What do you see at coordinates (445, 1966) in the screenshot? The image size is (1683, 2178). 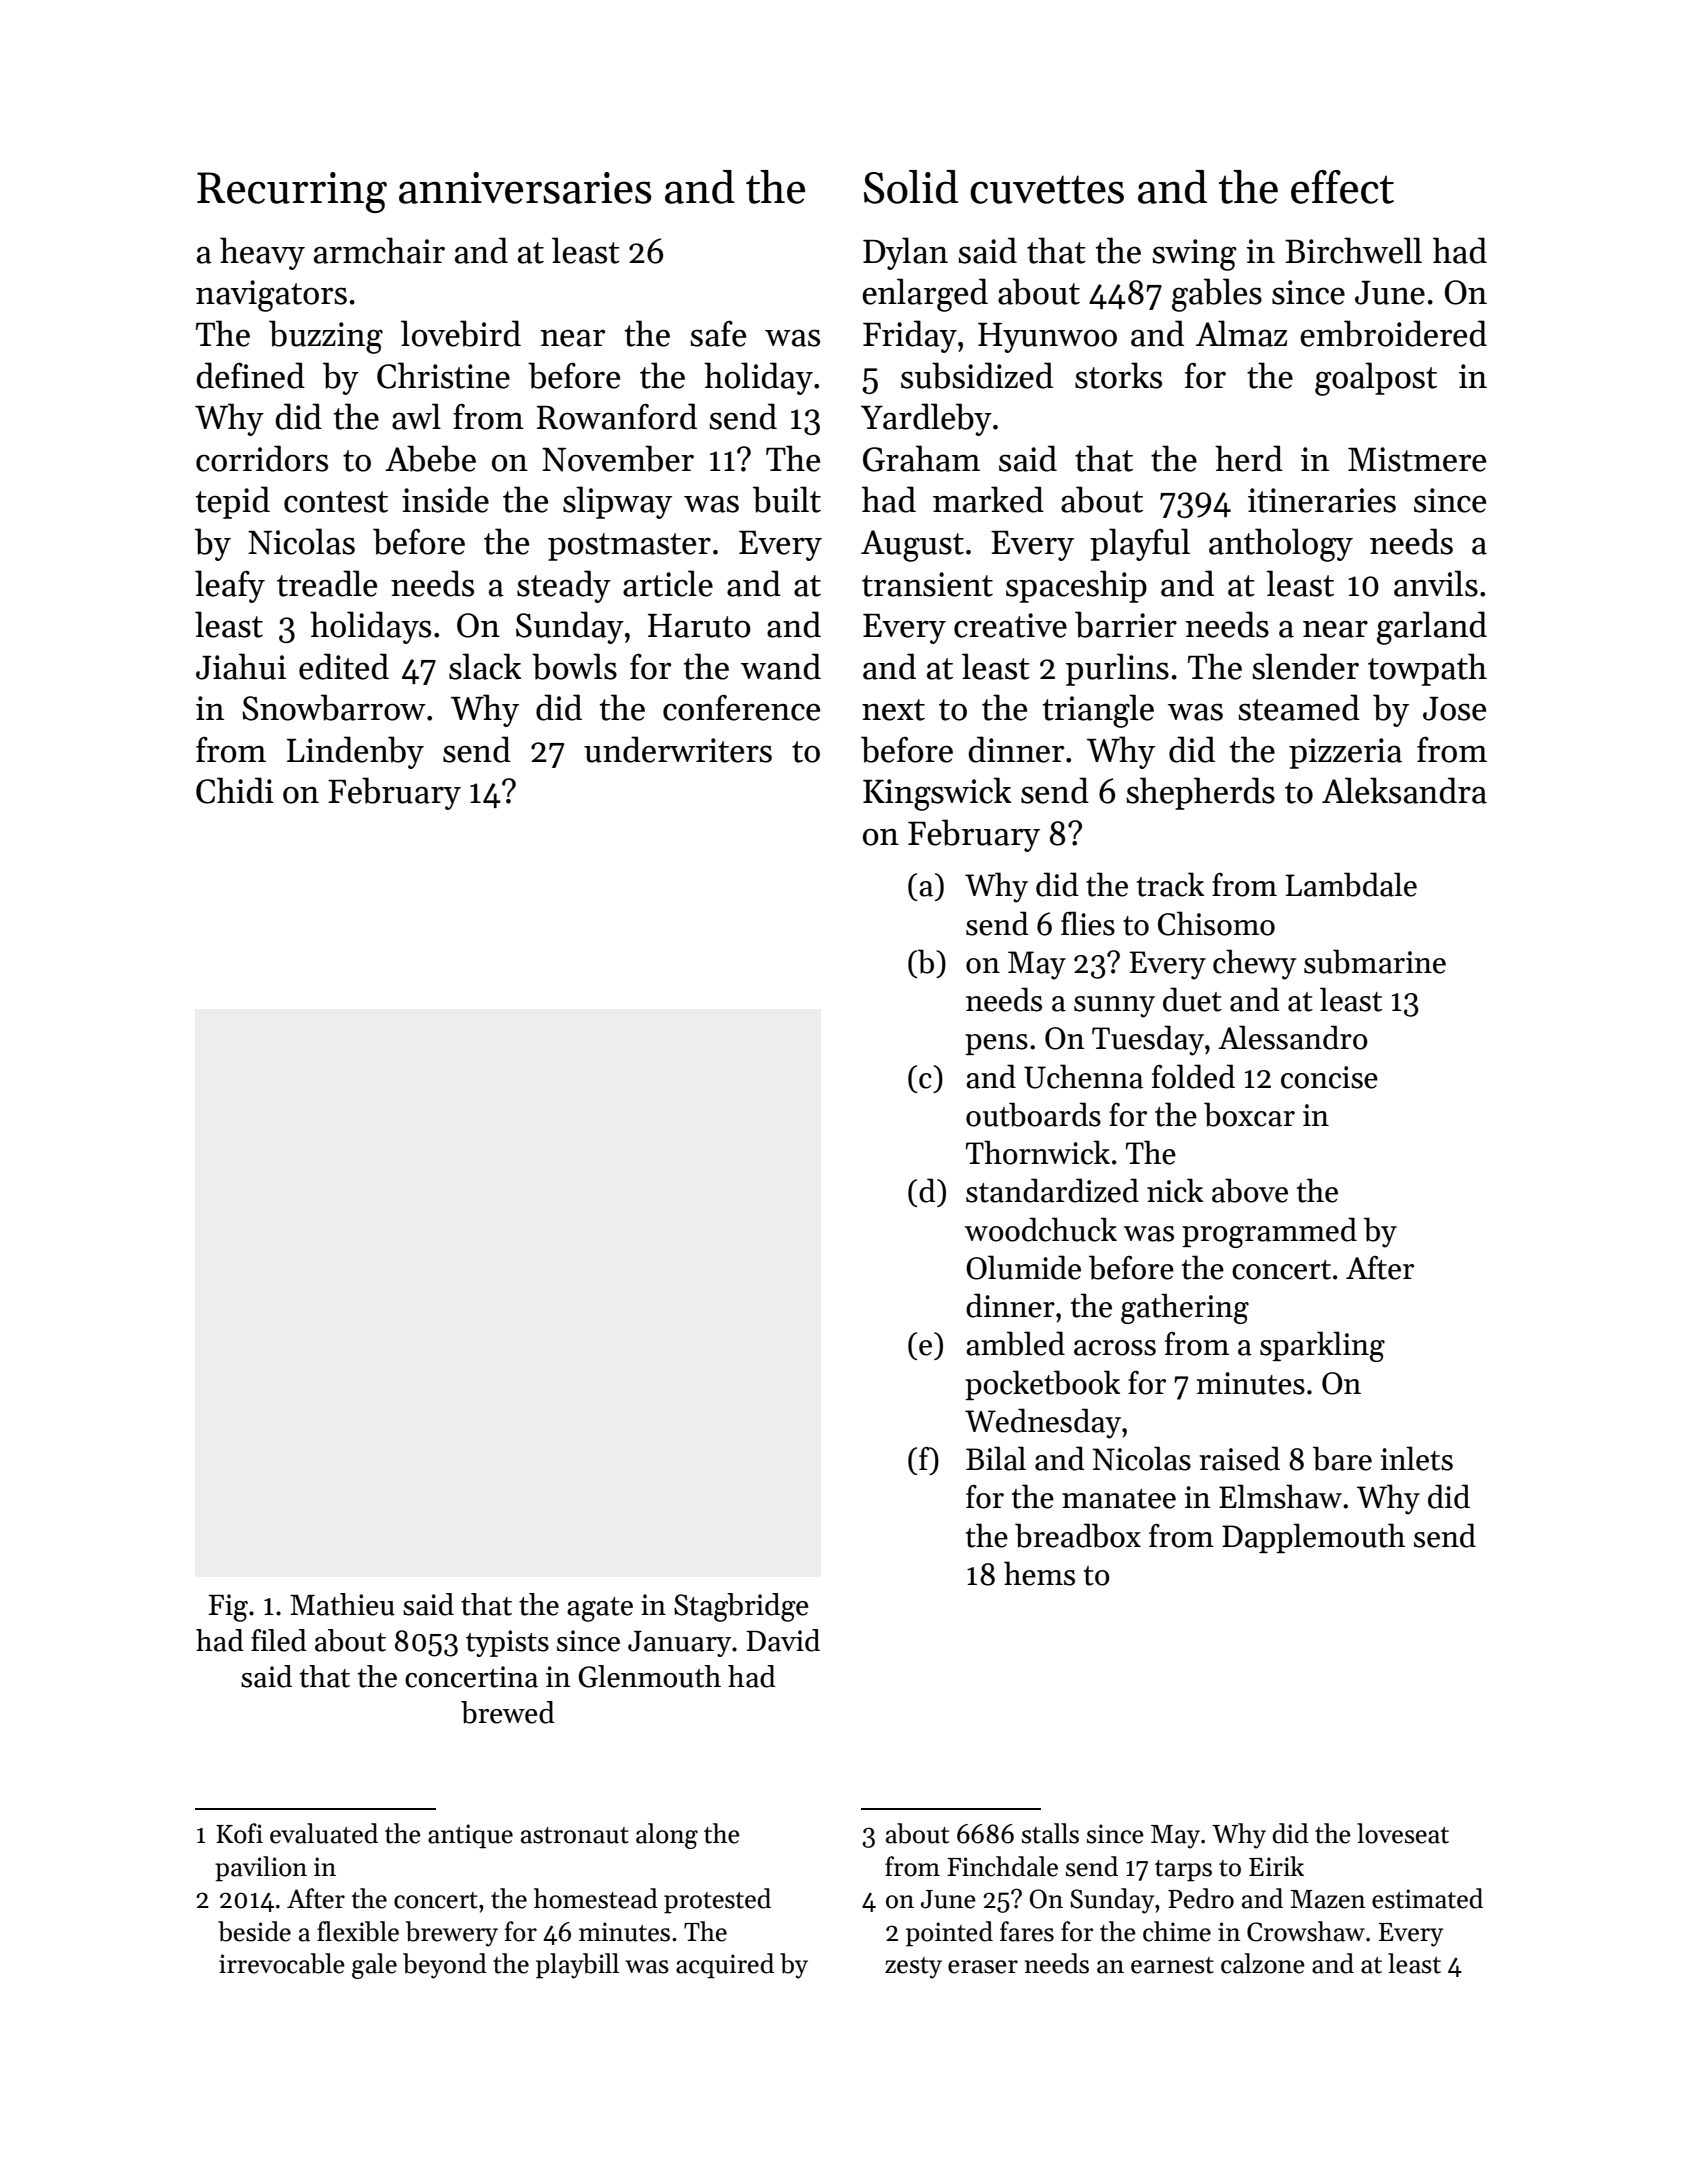 I see `beyond` at bounding box center [445, 1966].
